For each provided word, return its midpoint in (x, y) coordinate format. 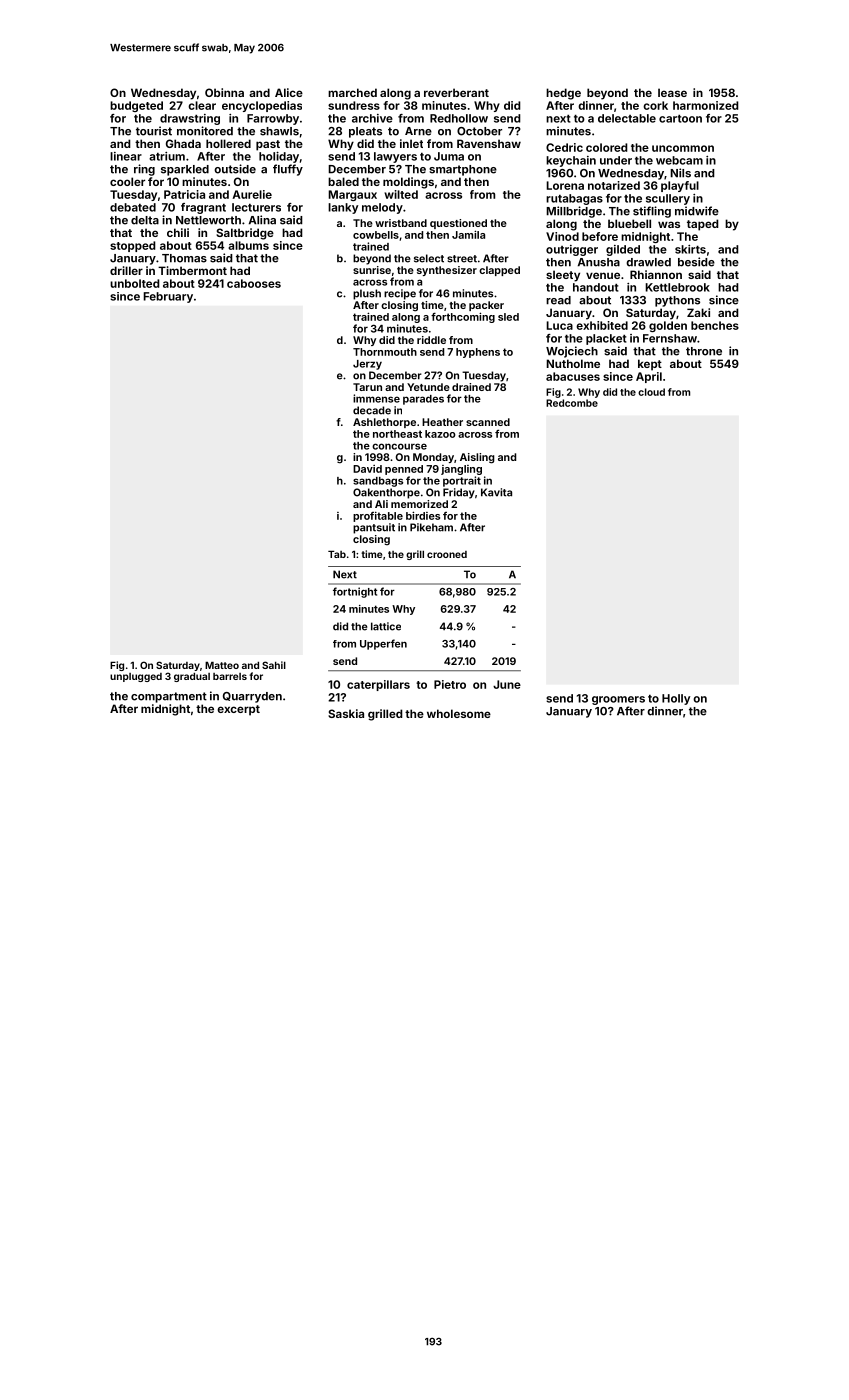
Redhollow (459, 118)
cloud (651, 392)
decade (372, 410)
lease (672, 92)
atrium (167, 156)
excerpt (238, 710)
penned (404, 470)
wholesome (459, 713)
